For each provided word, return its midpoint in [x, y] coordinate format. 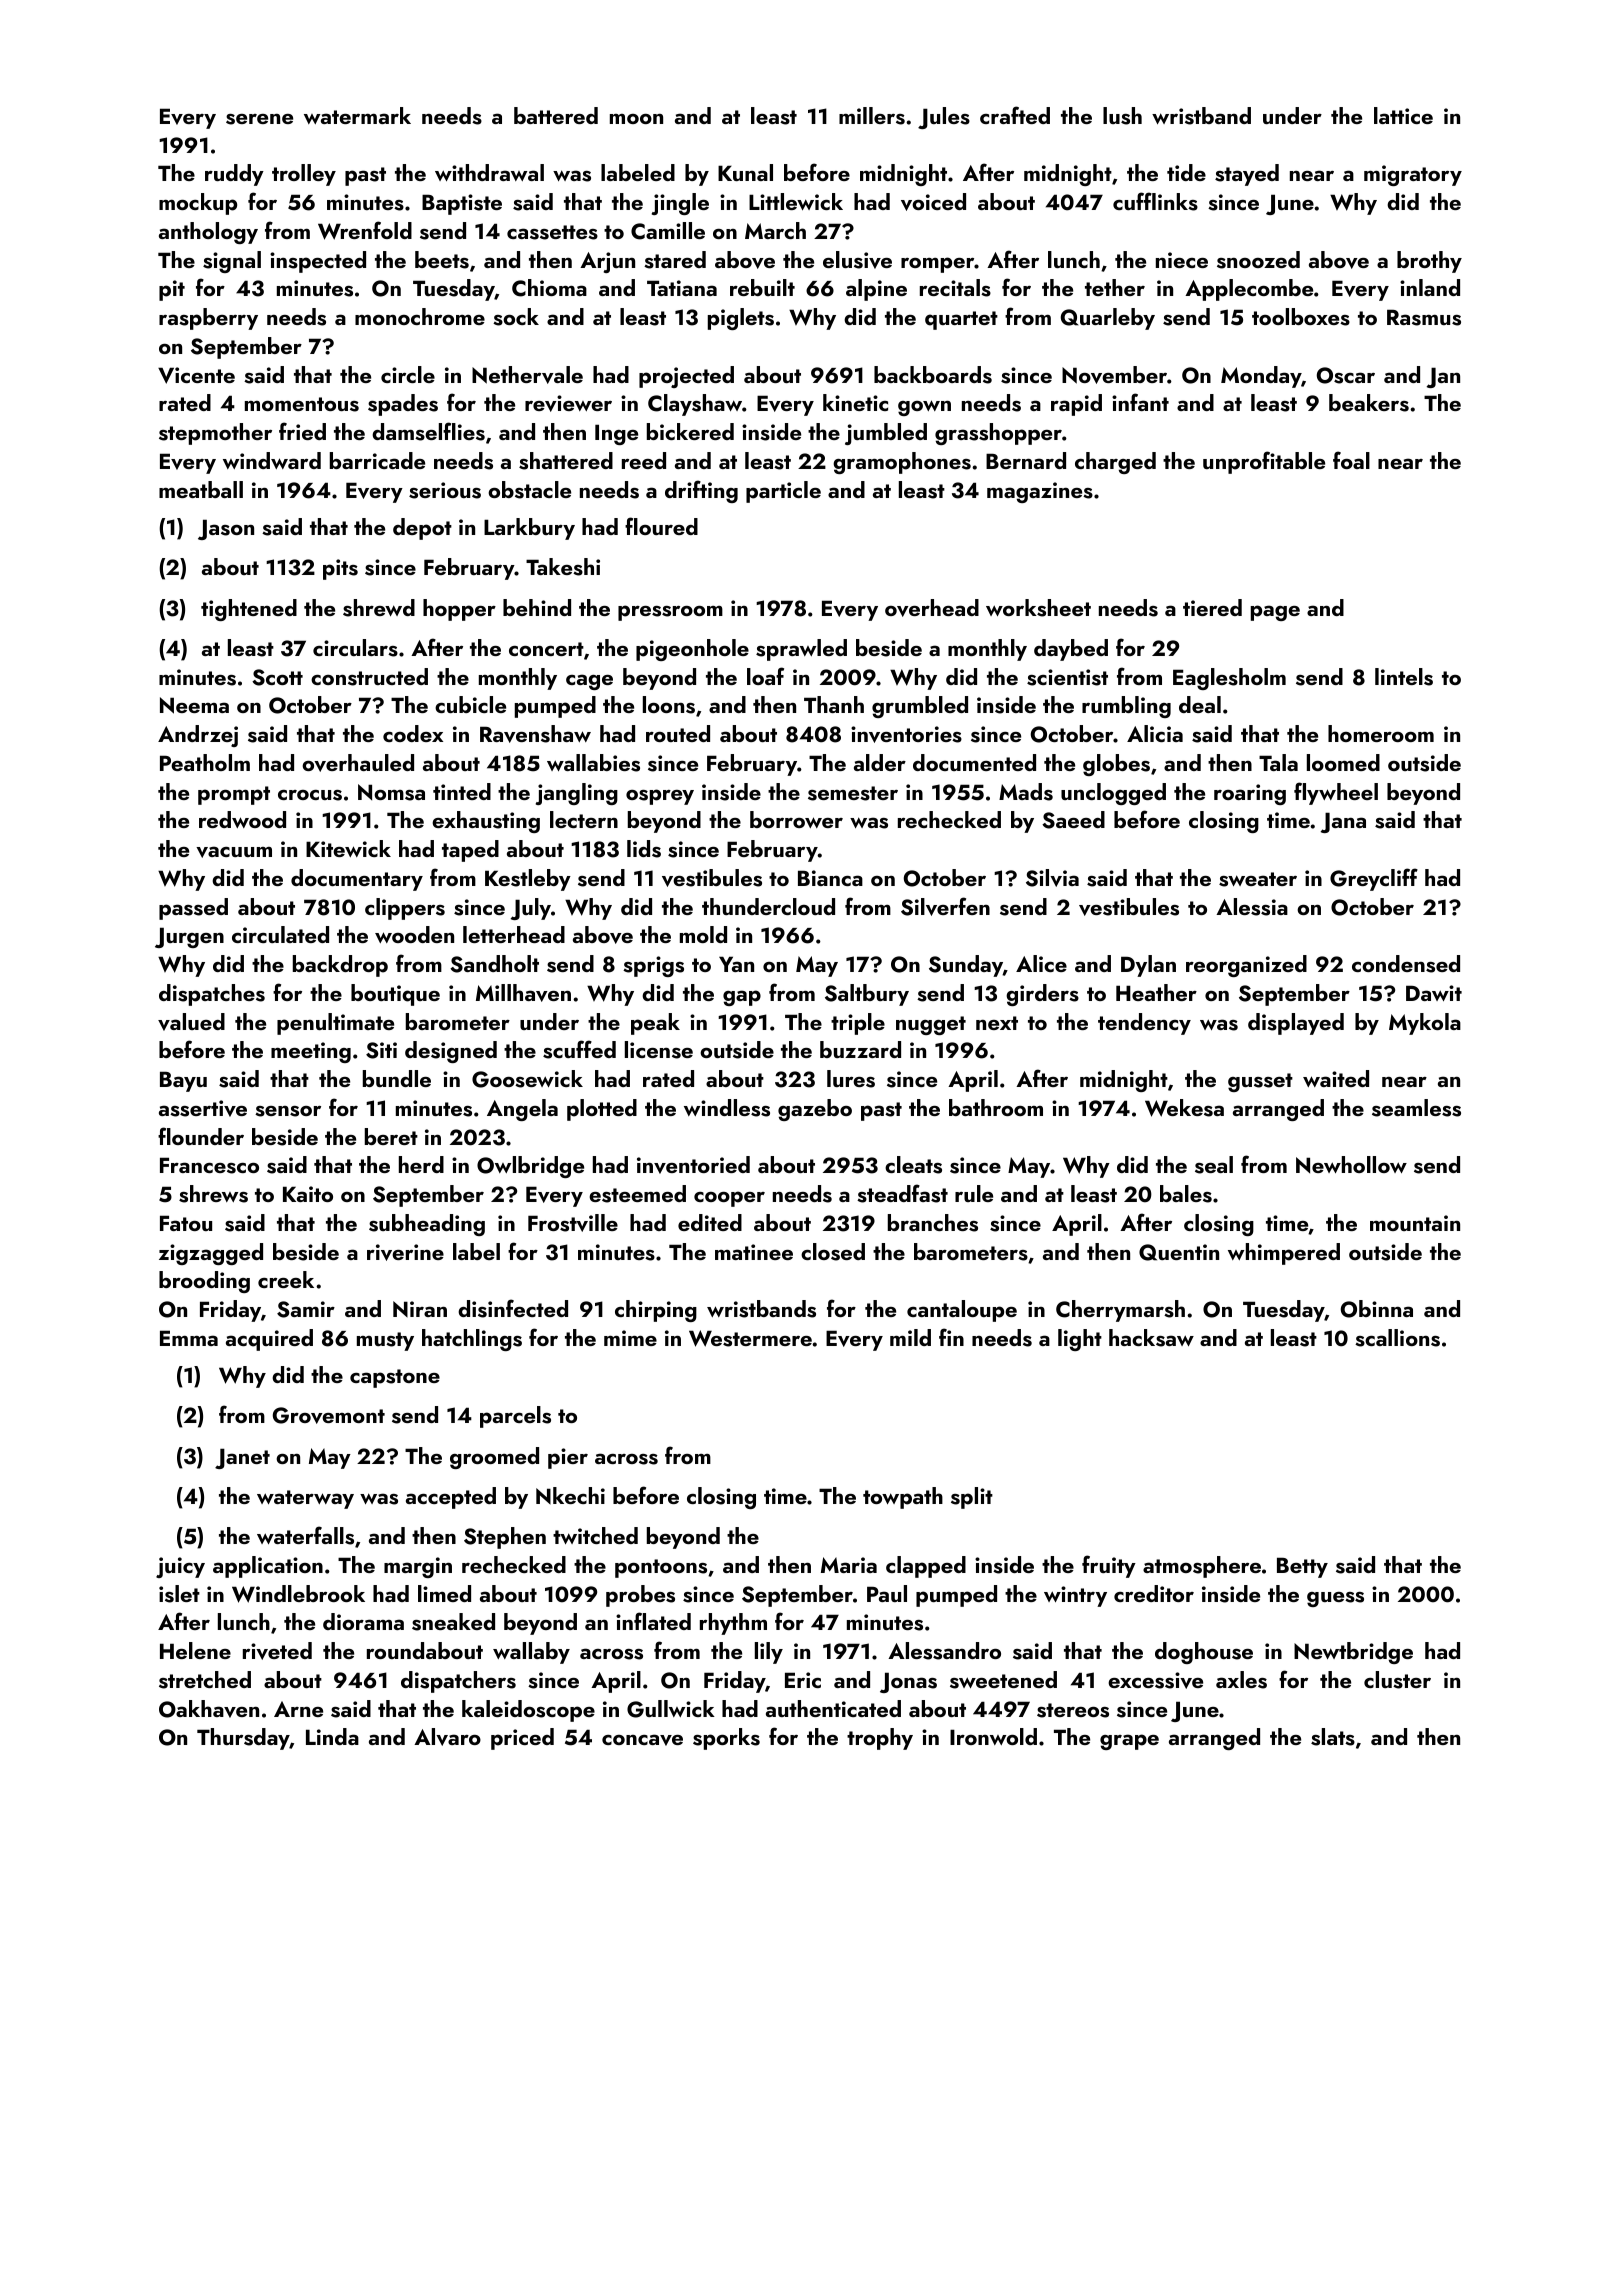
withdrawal [489, 172]
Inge [616, 434]
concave [642, 1740]
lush [1122, 116]
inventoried [693, 1165]
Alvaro [447, 1737]
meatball [201, 489]
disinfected [513, 1308]
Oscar [1346, 375]
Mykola [1425, 1024]
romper [938, 265]
